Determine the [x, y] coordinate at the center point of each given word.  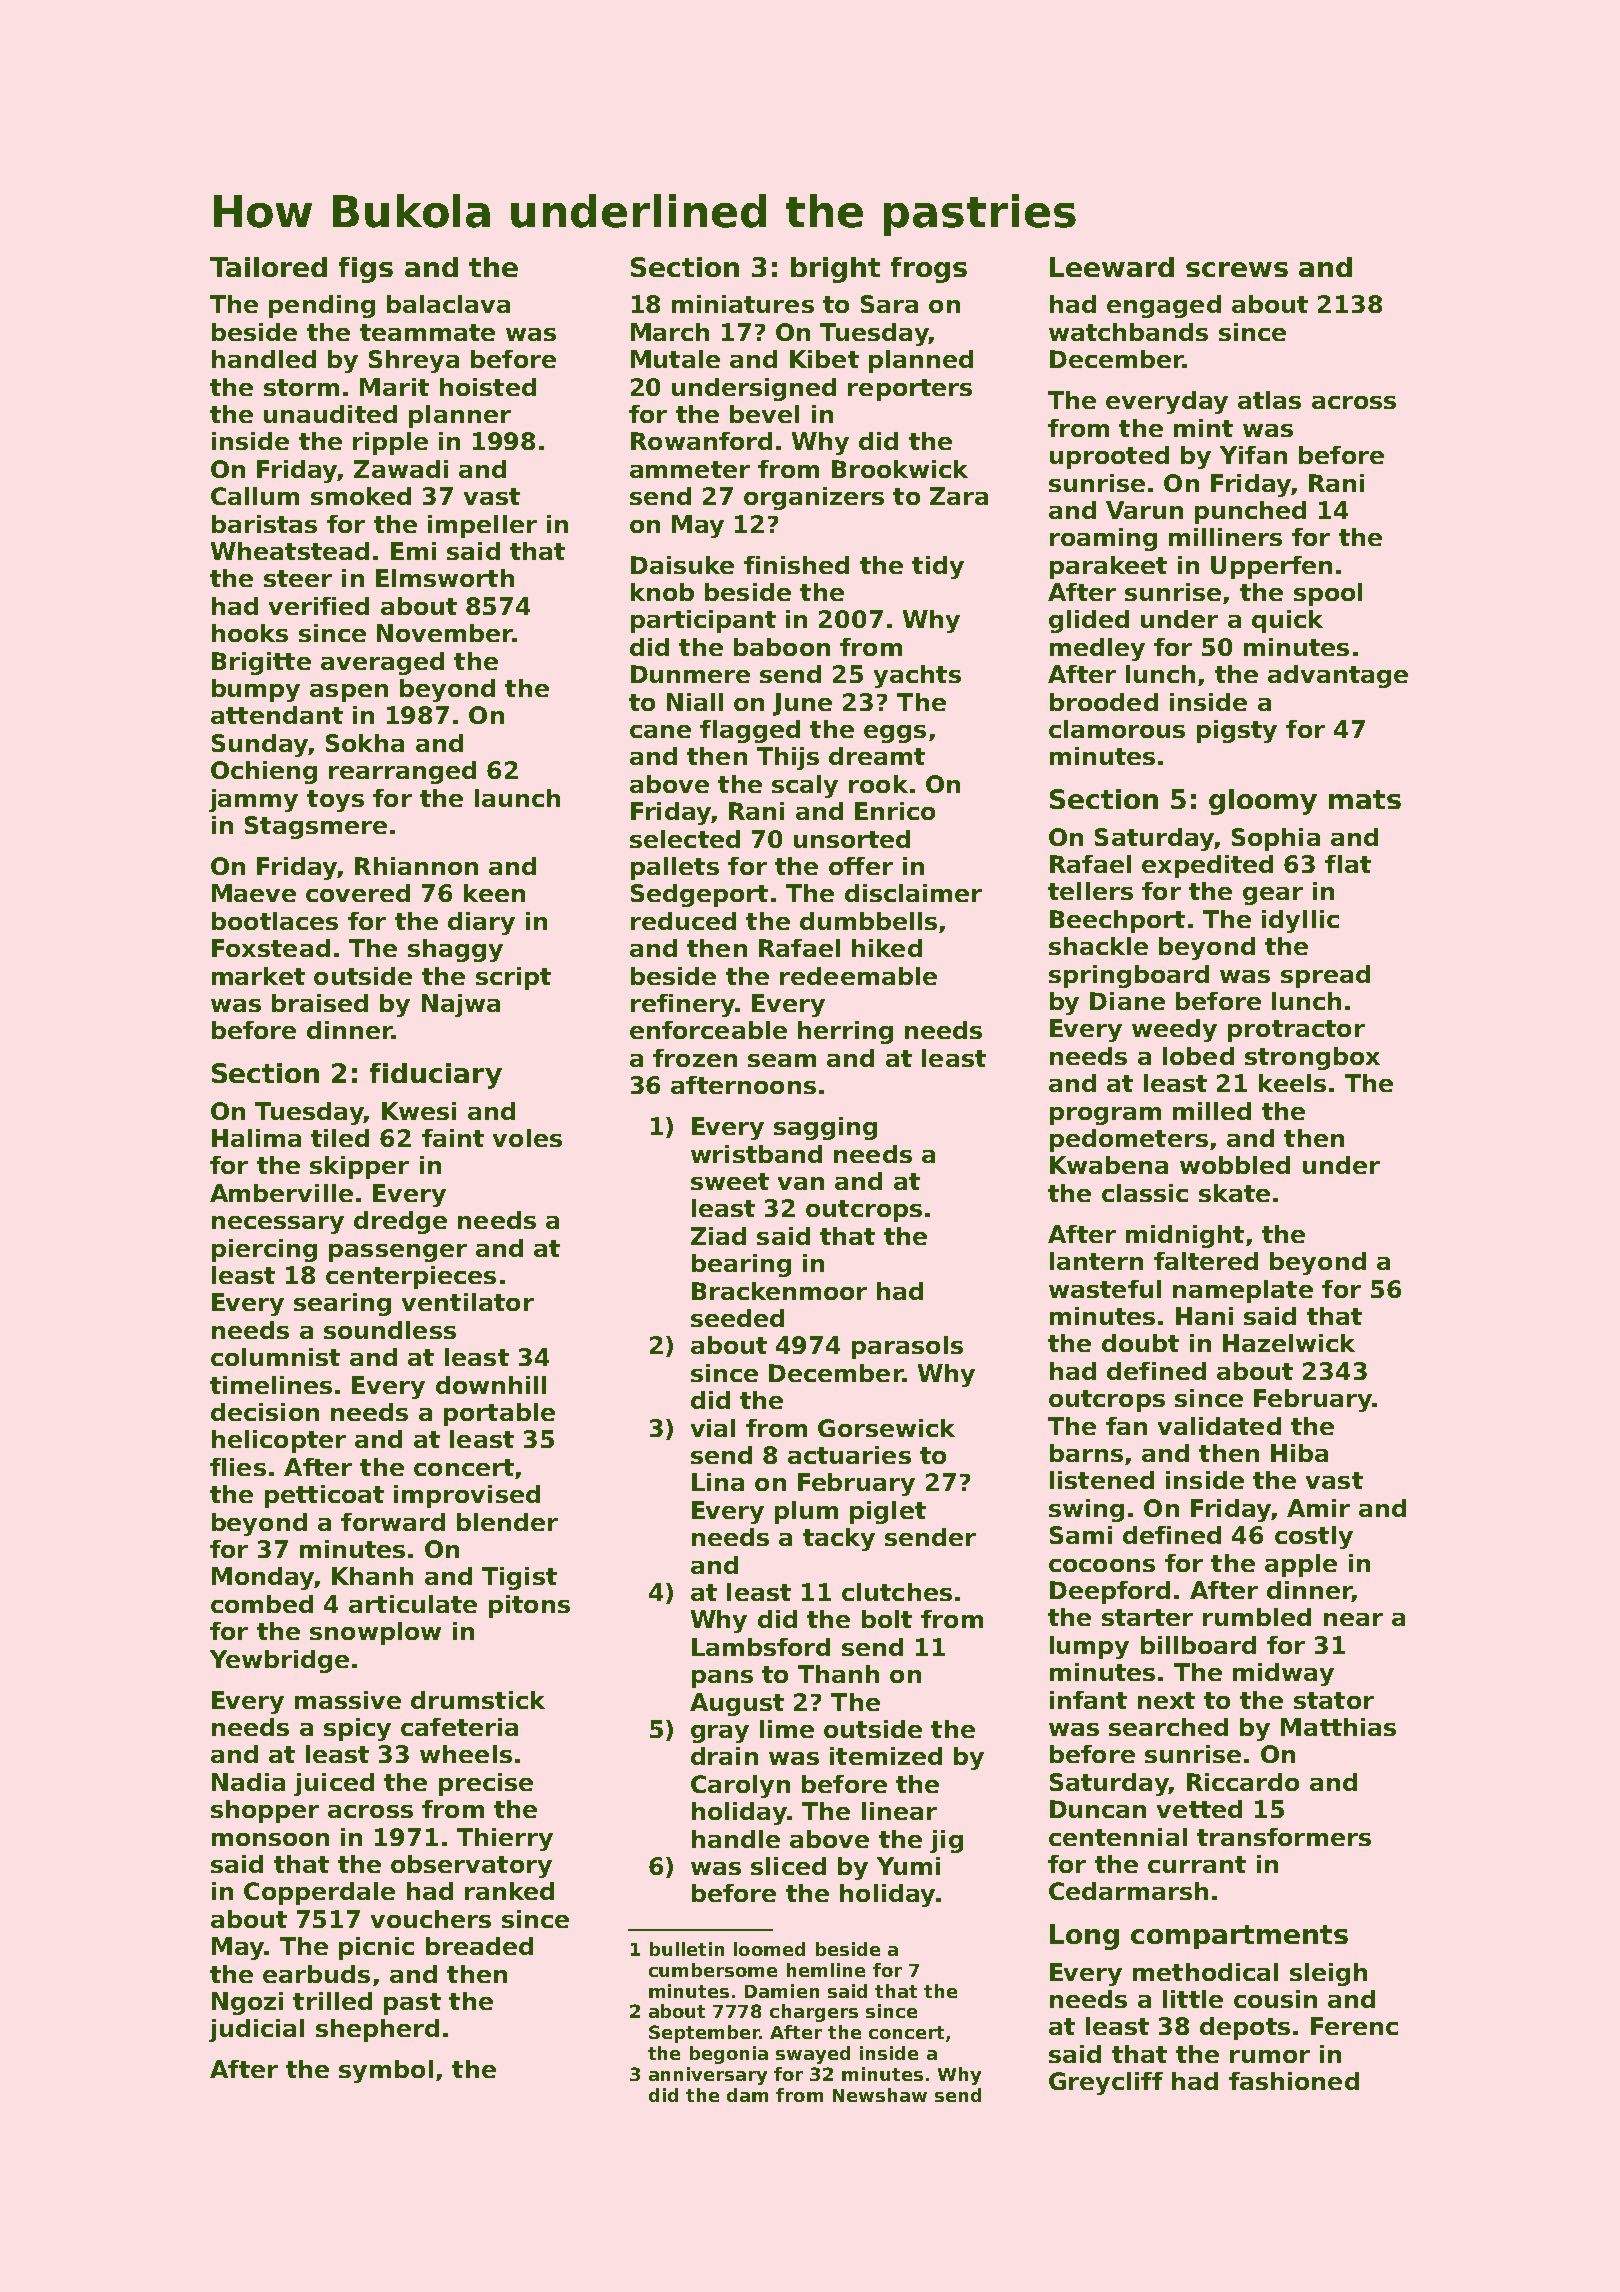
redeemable [858, 976]
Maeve [254, 893]
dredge [400, 1222]
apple [1301, 1565]
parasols [907, 1347]
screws [1237, 269]
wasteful [1105, 1289]
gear [1273, 896]
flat [1348, 864]
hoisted [488, 387]
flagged [750, 731]
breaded [479, 1946]
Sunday [260, 745]
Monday [263, 1578]
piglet [888, 1512]
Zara [959, 496]
